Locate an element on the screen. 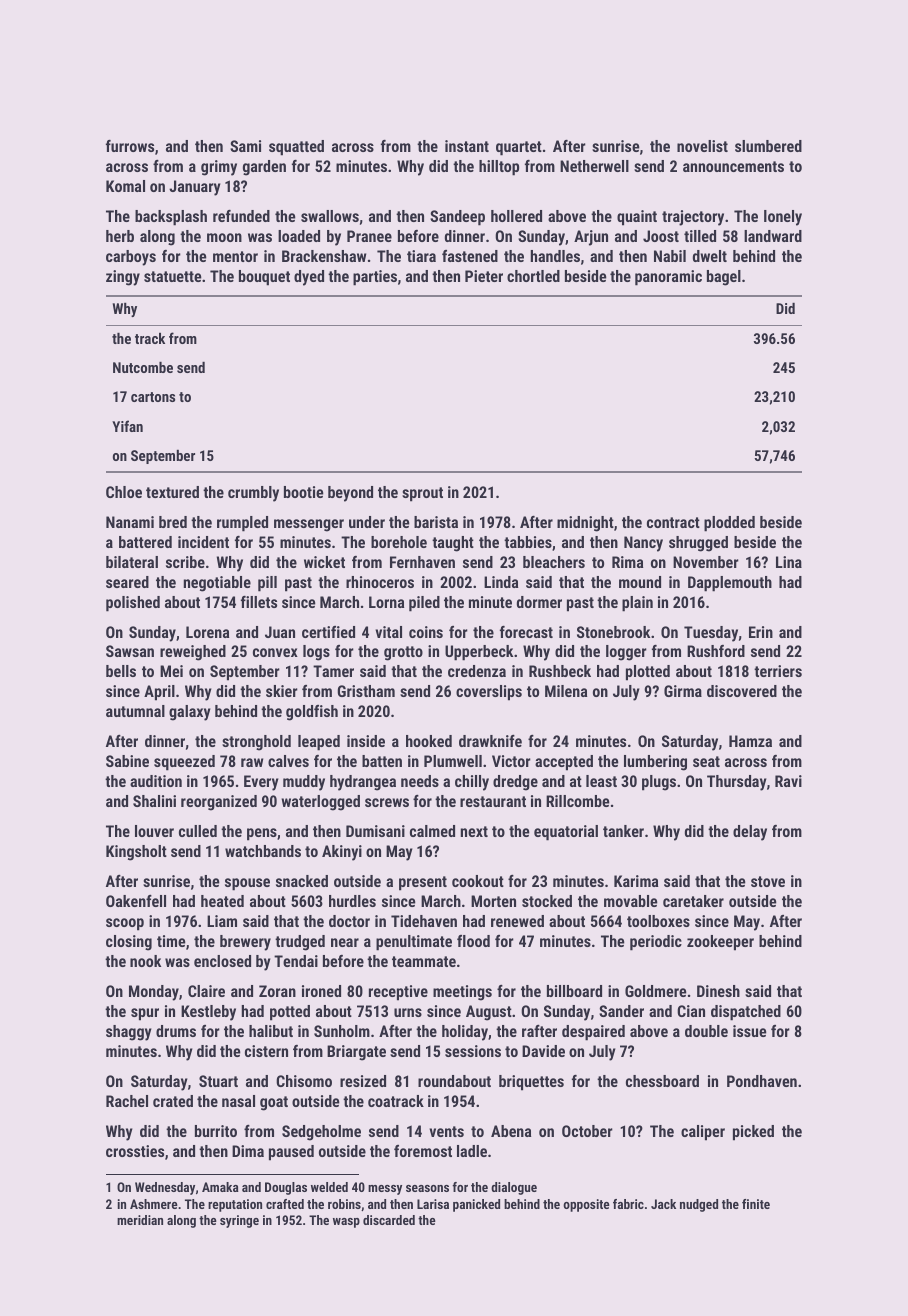 The width and height of the screenshot is (908, 1316). zingy is located at coordinates (123, 278).
